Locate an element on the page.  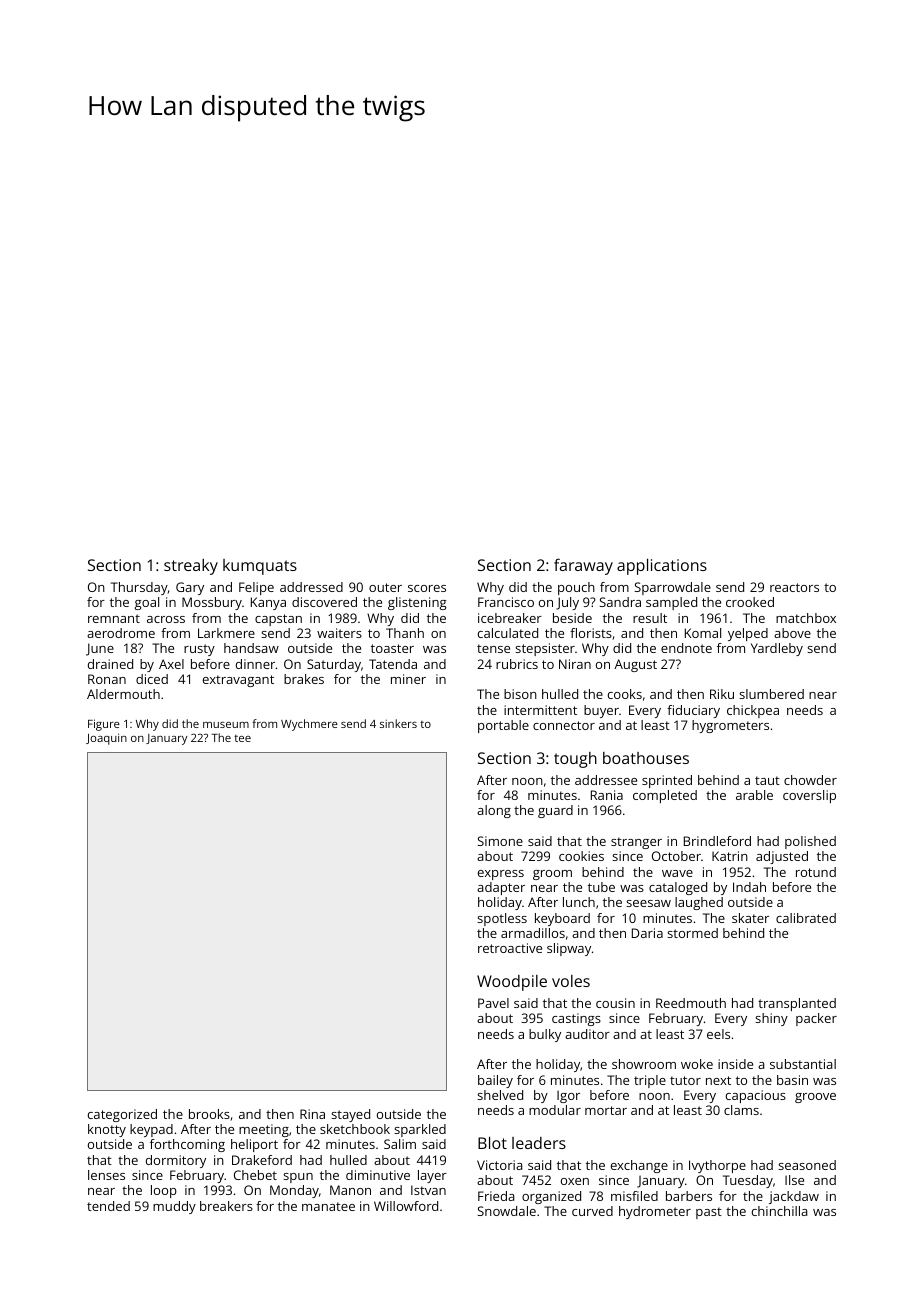
Thursday is located at coordinates (139, 588).
